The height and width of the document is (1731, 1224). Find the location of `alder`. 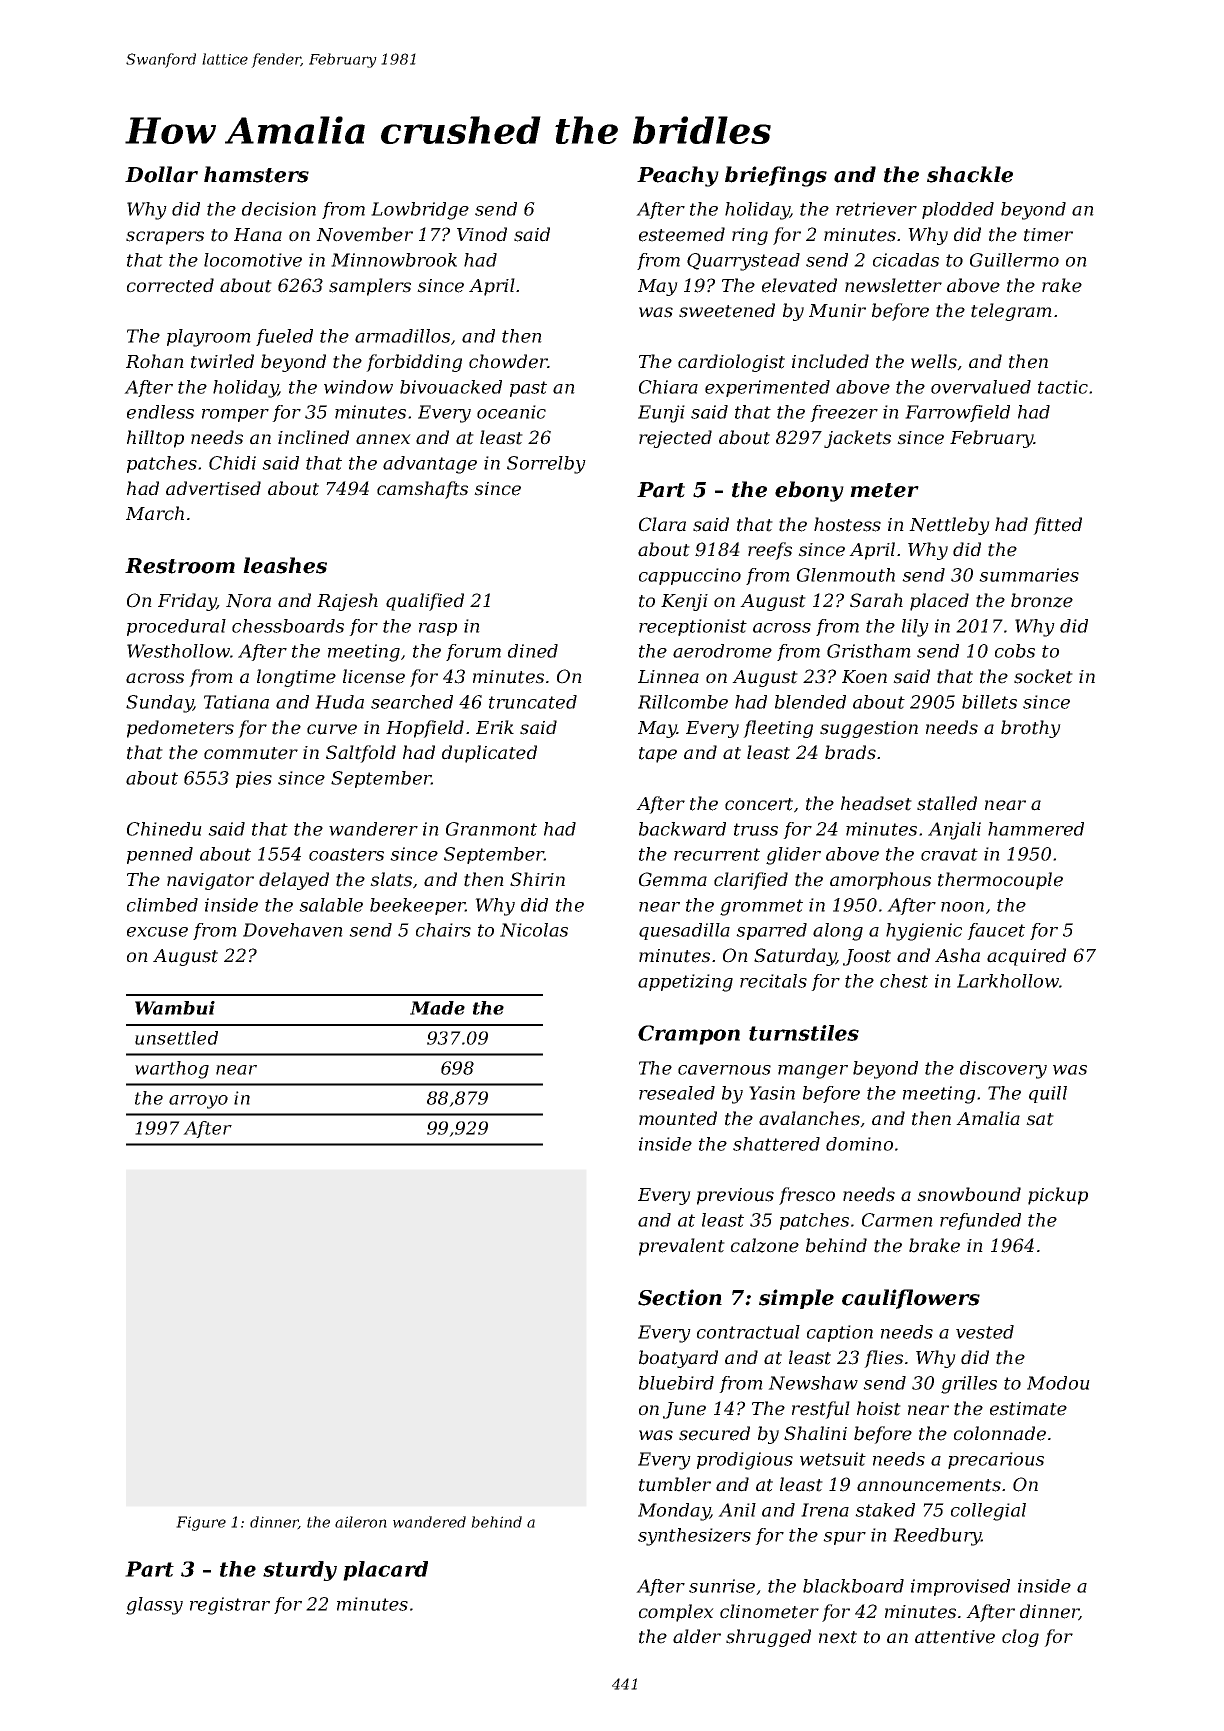

alder is located at coordinates (697, 1636).
